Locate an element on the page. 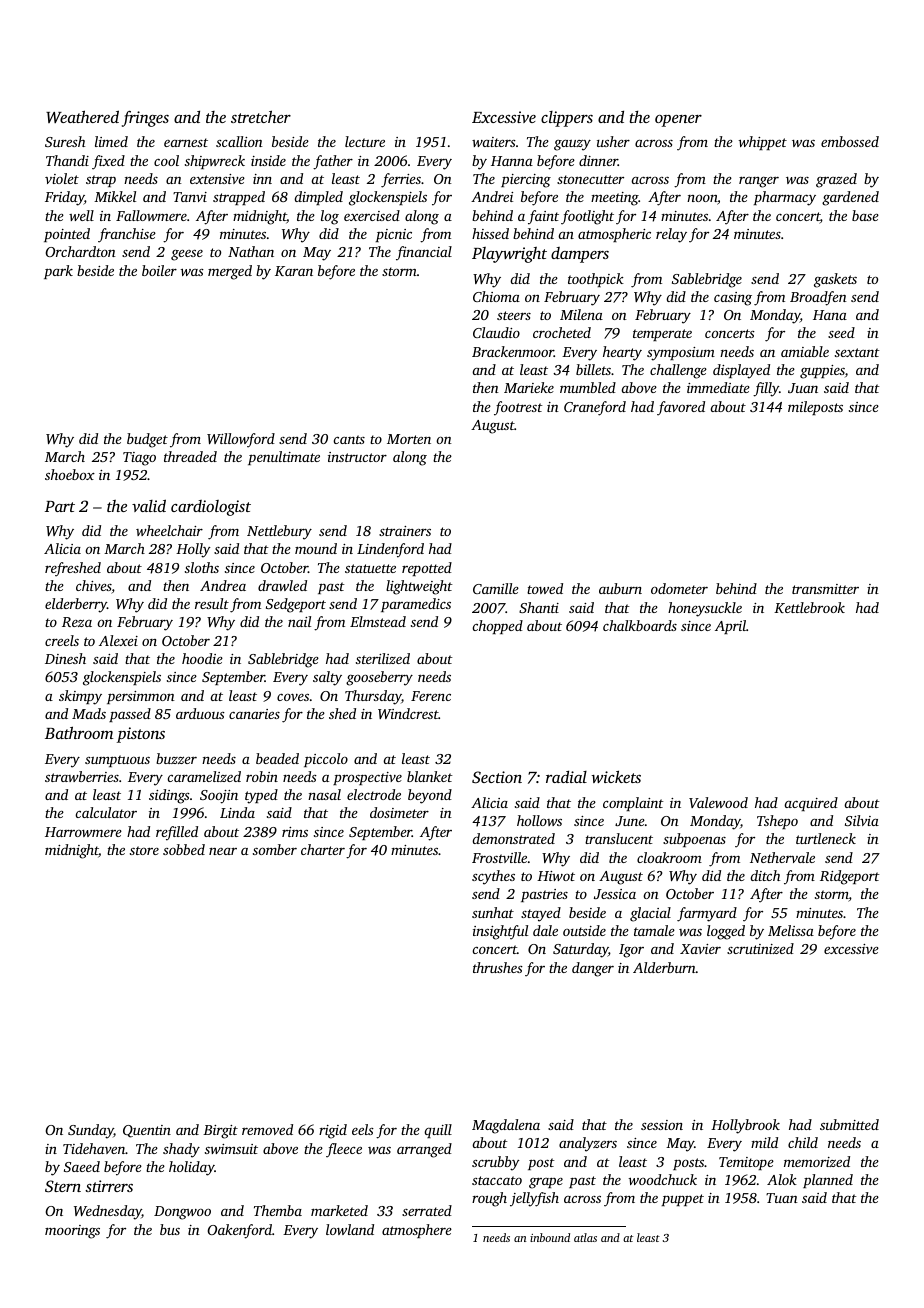  Thursday is located at coordinates (373, 697).
